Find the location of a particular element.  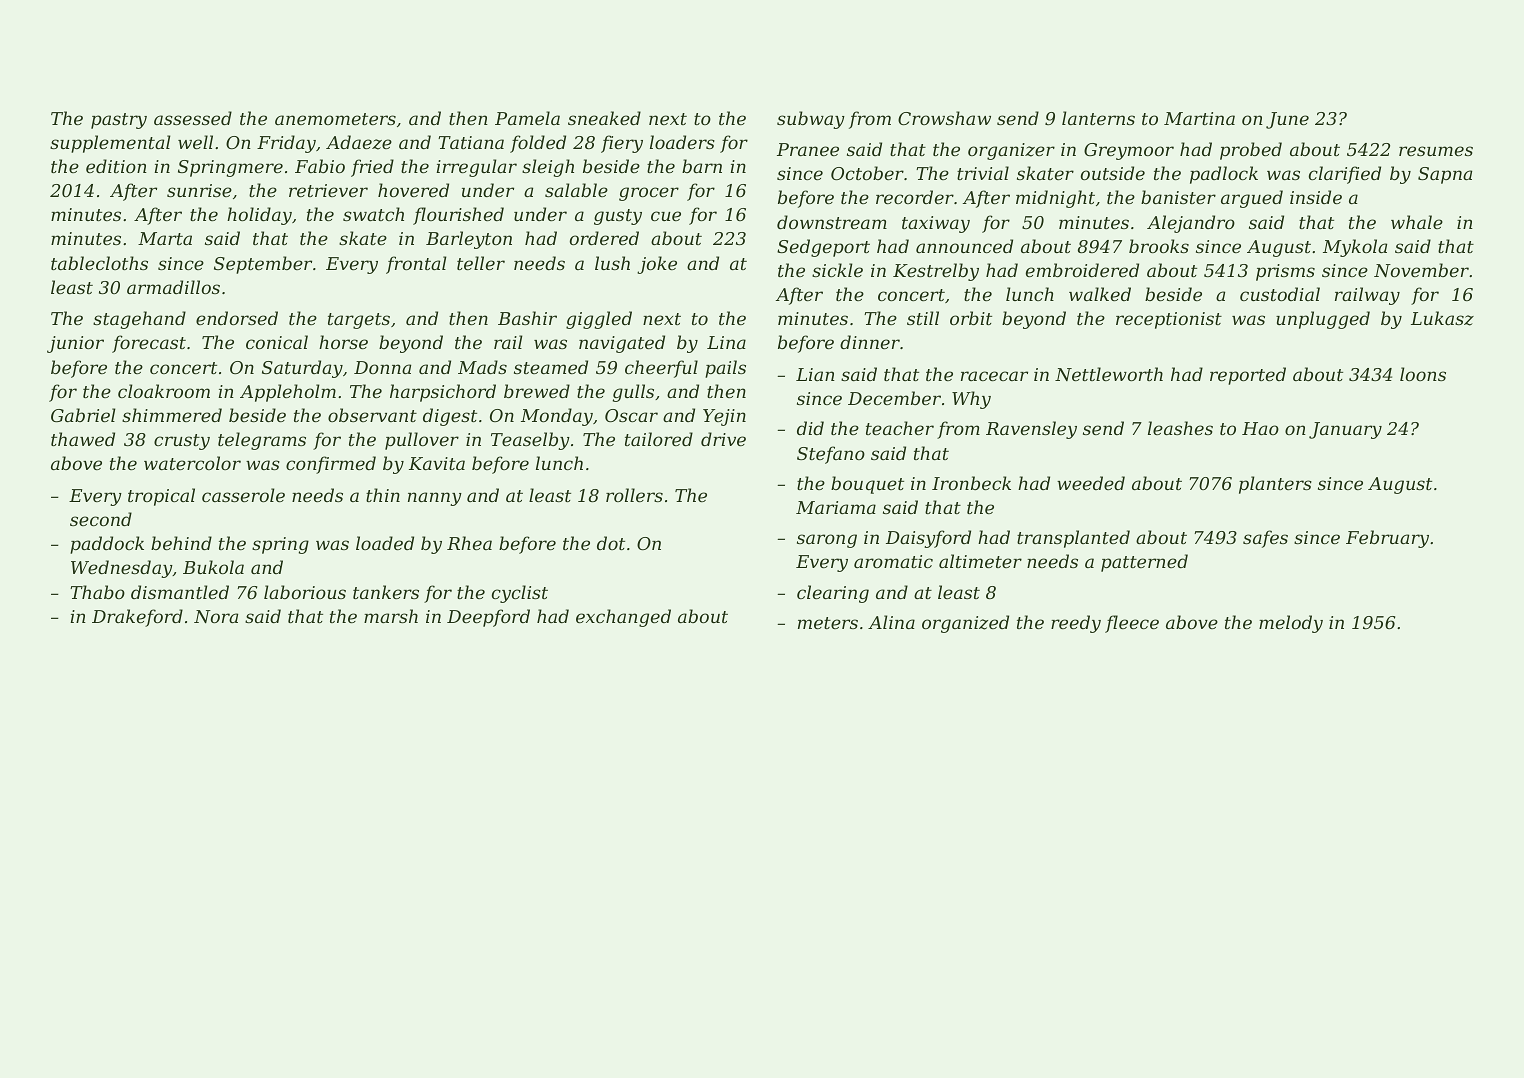

tropical is located at coordinates (161, 497).
